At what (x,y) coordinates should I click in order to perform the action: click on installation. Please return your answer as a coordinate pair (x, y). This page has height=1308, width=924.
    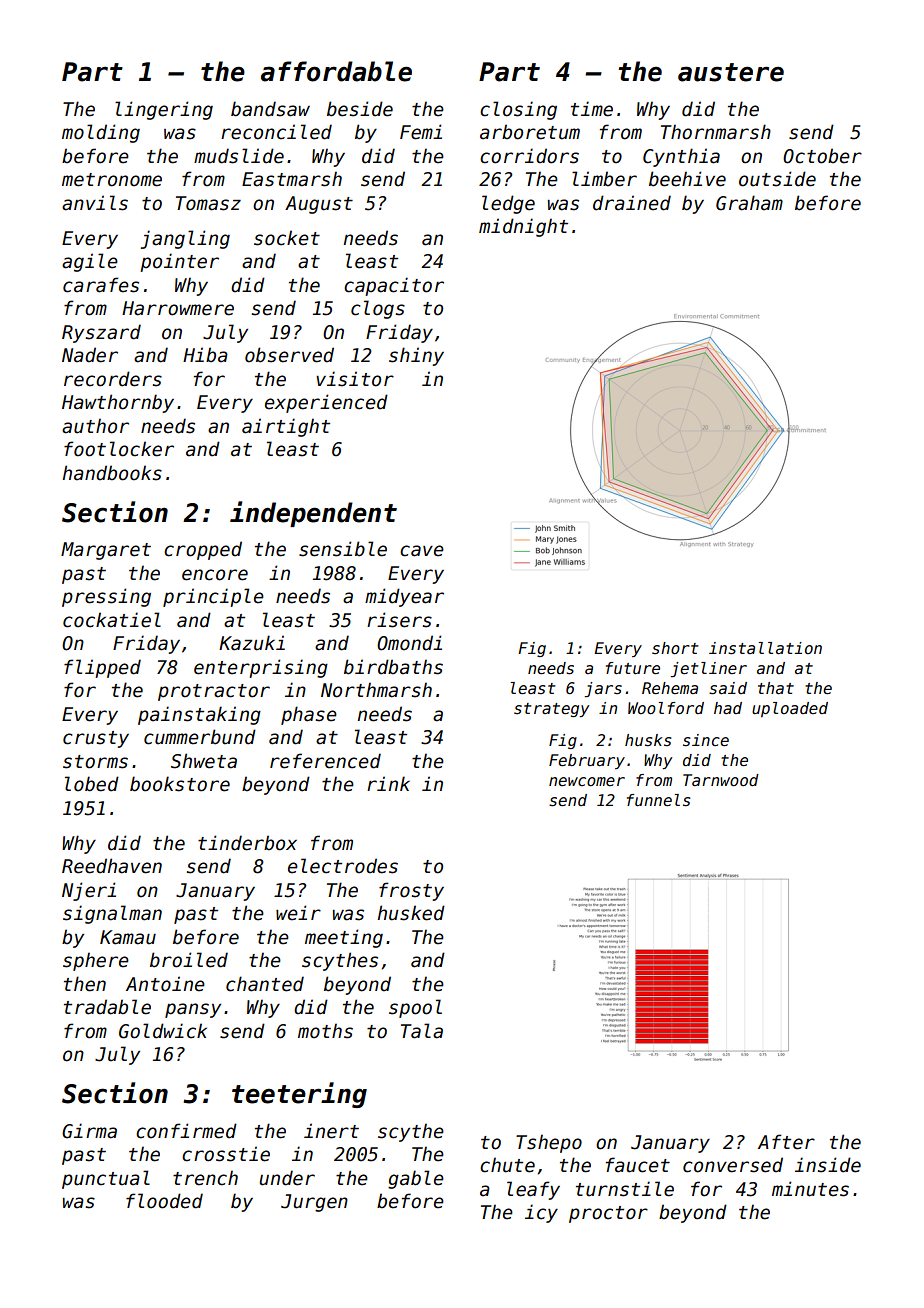
    Looking at the image, I should click on (765, 648).
